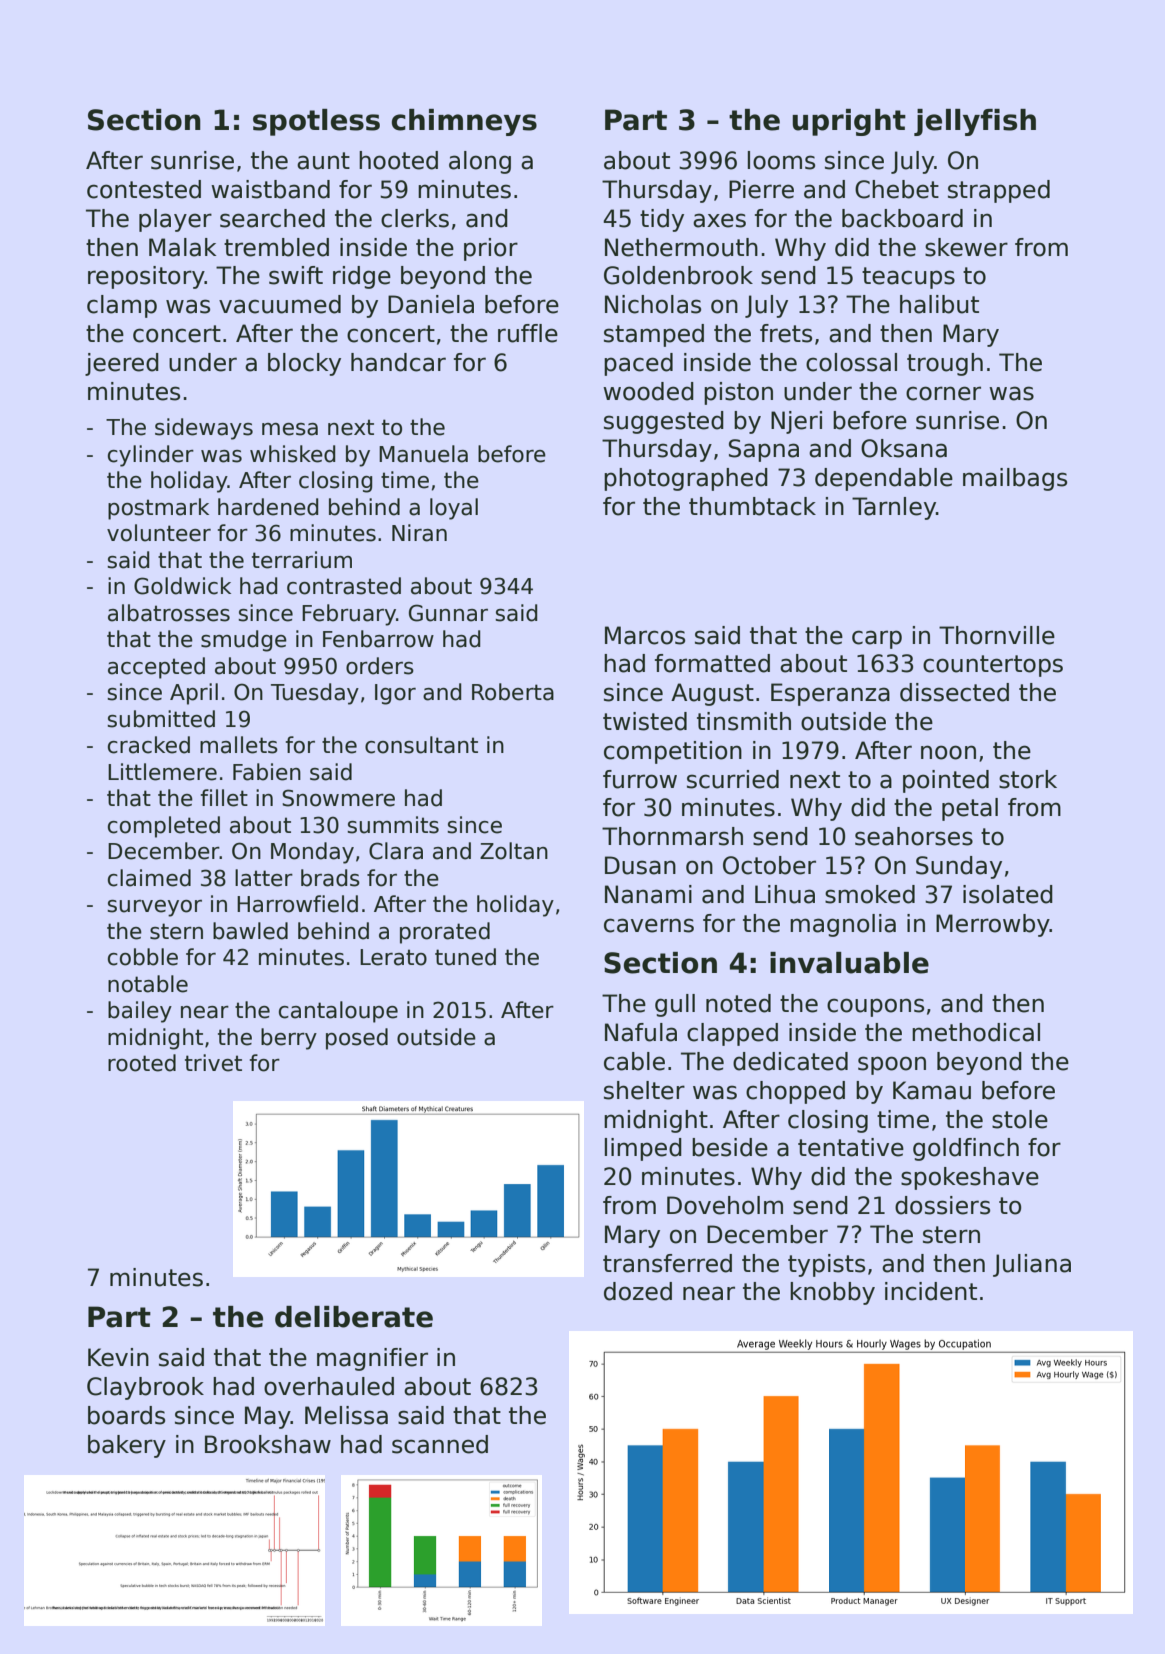 This page has height=1654, width=1165. What do you see at coordinates (127, 1446) in the page?
I see `bakery` at bounding box center [127, 1446].
